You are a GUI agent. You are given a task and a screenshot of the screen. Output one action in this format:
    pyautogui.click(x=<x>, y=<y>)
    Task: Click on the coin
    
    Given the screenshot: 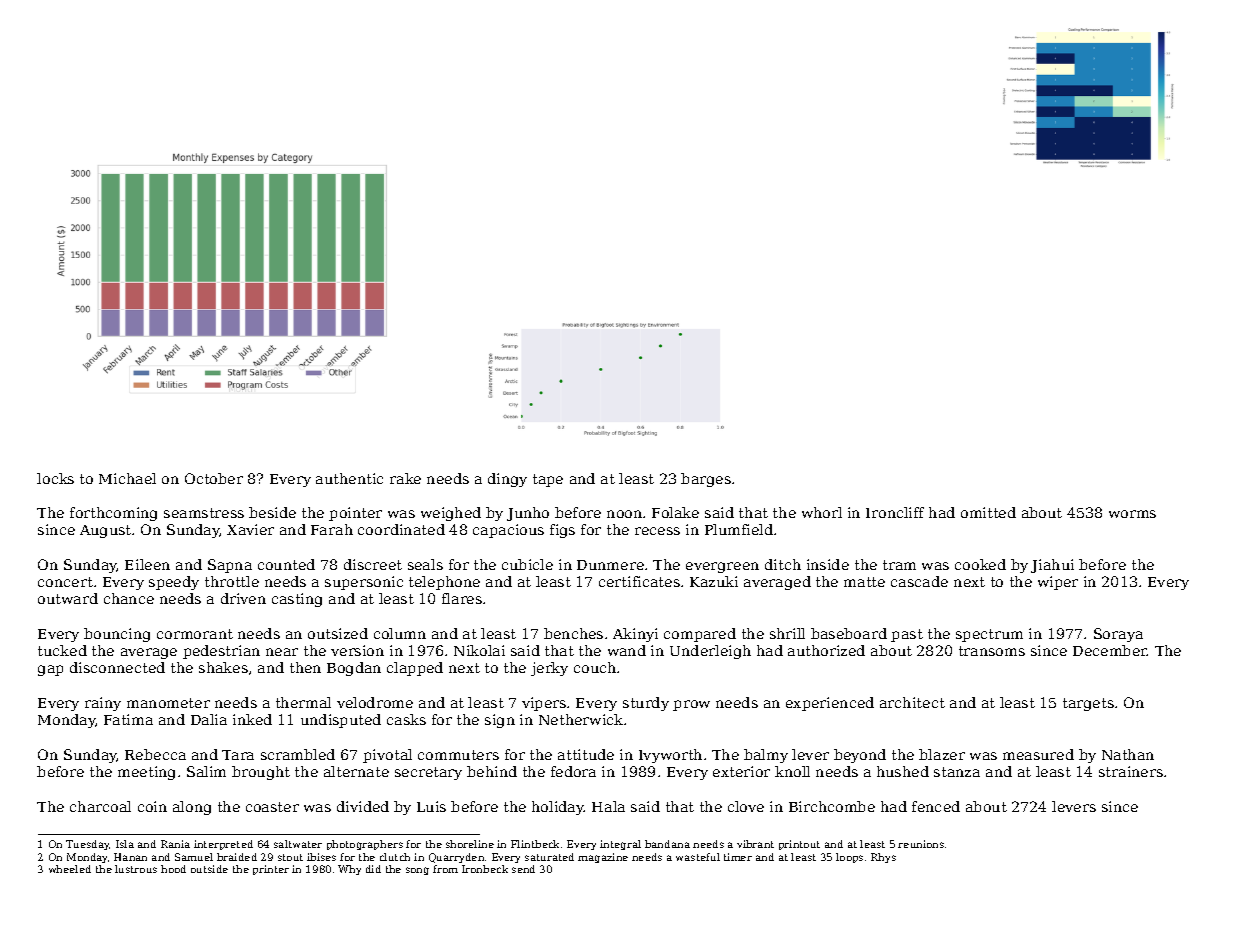 What is the action you would take?
    pyautogui.click(x=152, y=806)
